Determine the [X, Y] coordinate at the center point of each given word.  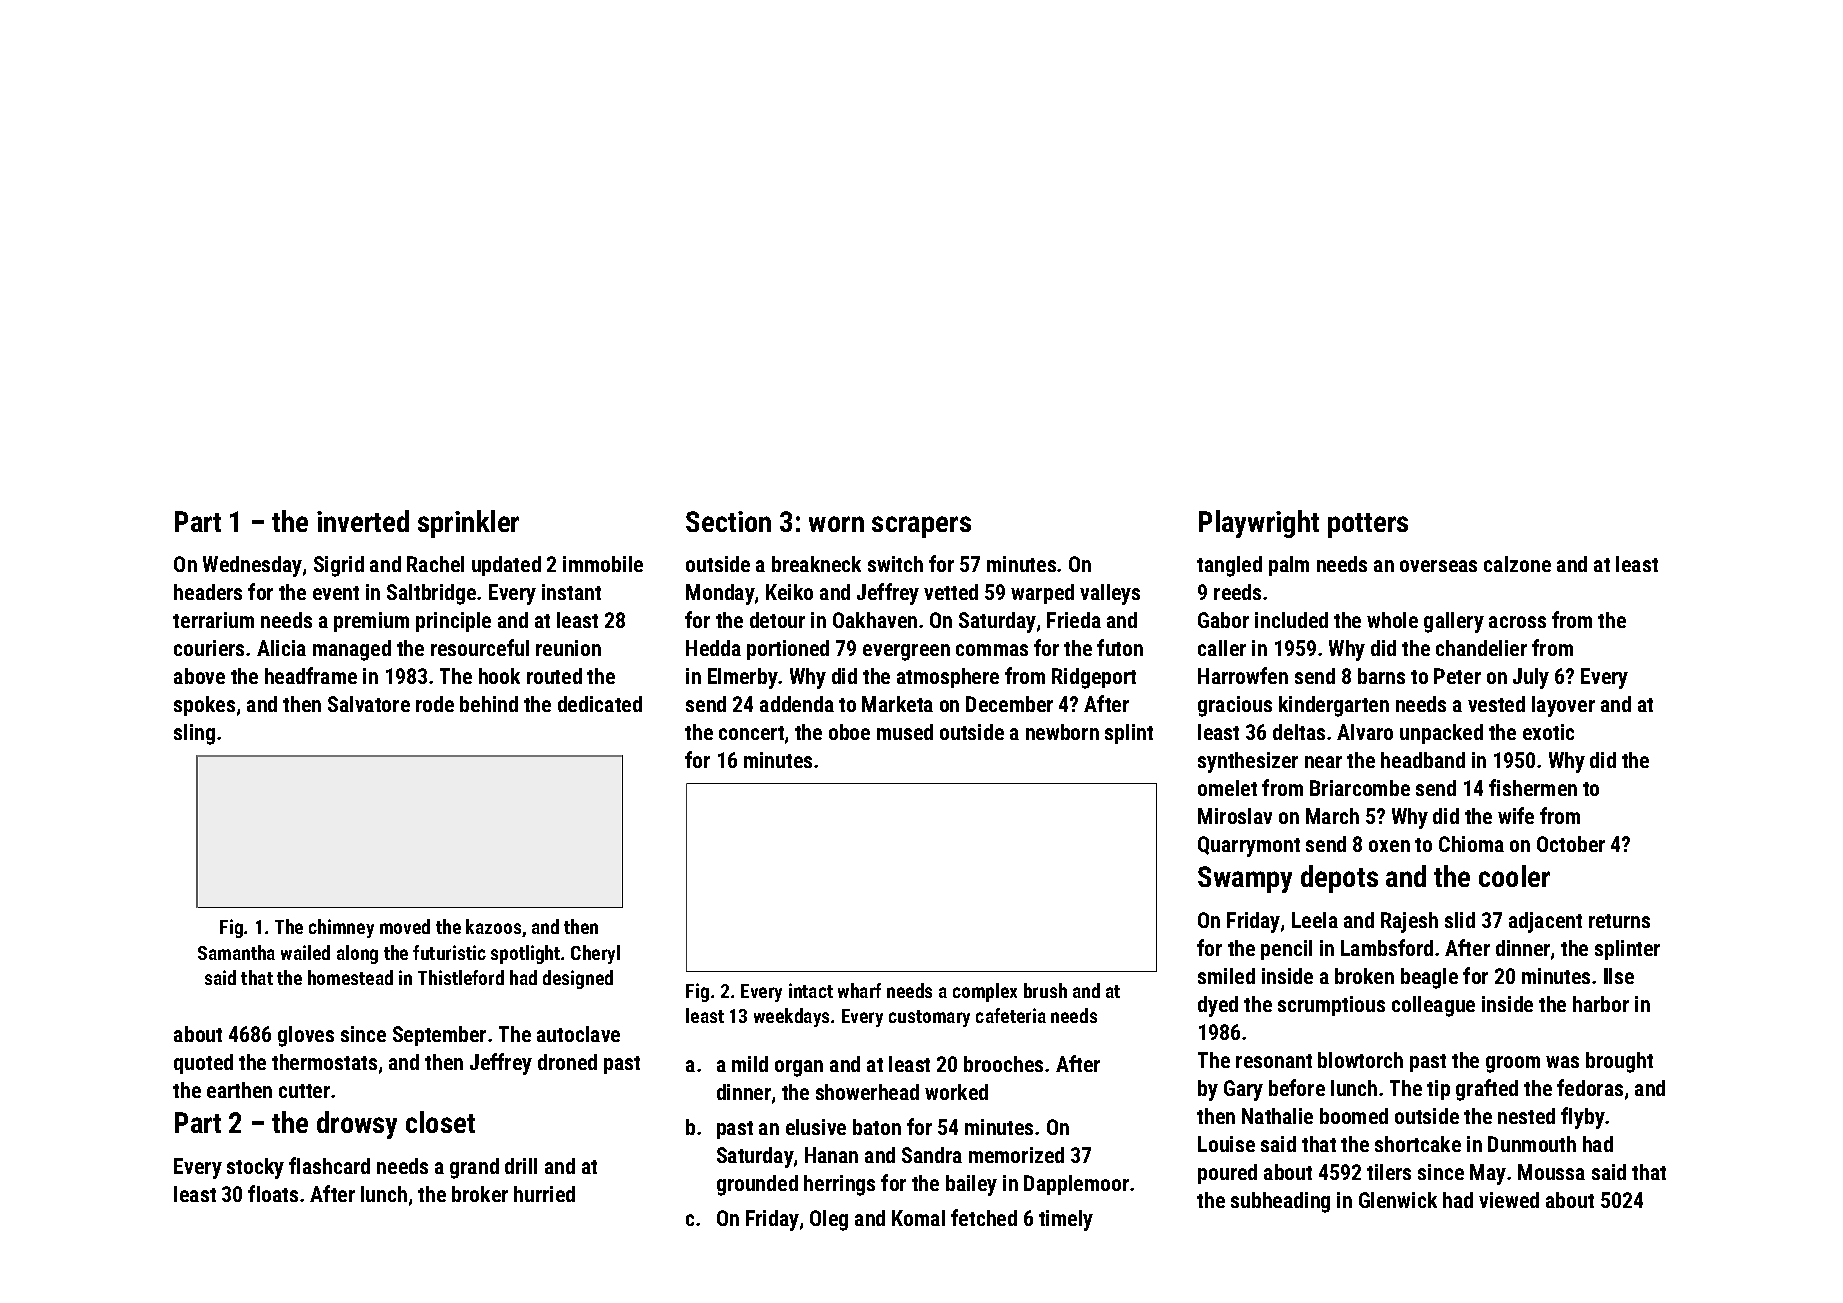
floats [273, 1193]
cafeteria [1011, 1015]
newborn [1062, 732]
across [1517, 622]
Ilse [1619, 976]
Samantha [236, 952]
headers [208, 592]
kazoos [493, 926]
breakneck [816, 564]
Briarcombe [1360, 788]
